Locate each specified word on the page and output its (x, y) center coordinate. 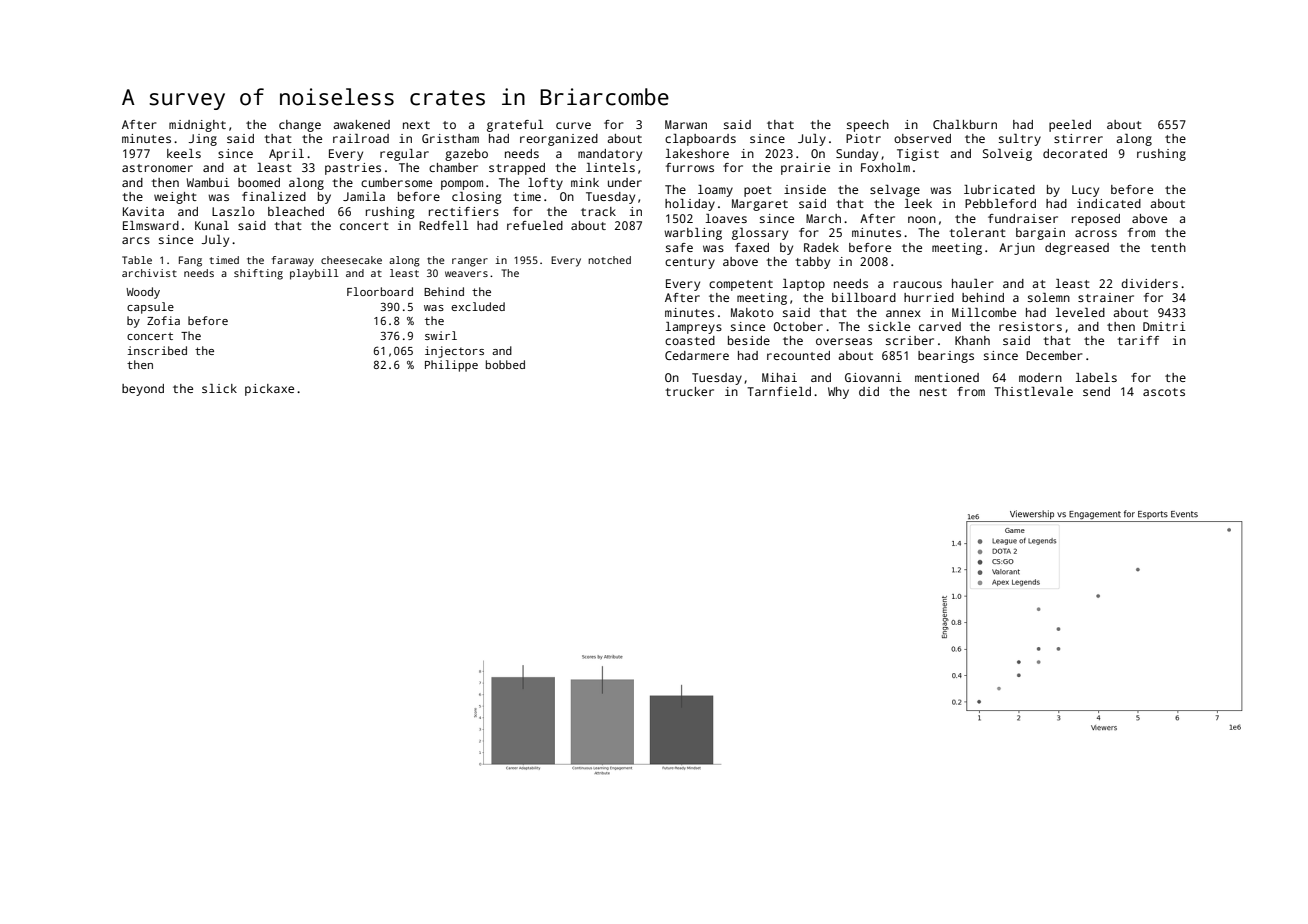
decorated (1075, 153)
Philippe (451, 366)
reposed (1096, 220)
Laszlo (233, 211)
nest (933, 392)
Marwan (686, 124)
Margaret (760, 205)
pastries (353, 169)
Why (838, 393)
